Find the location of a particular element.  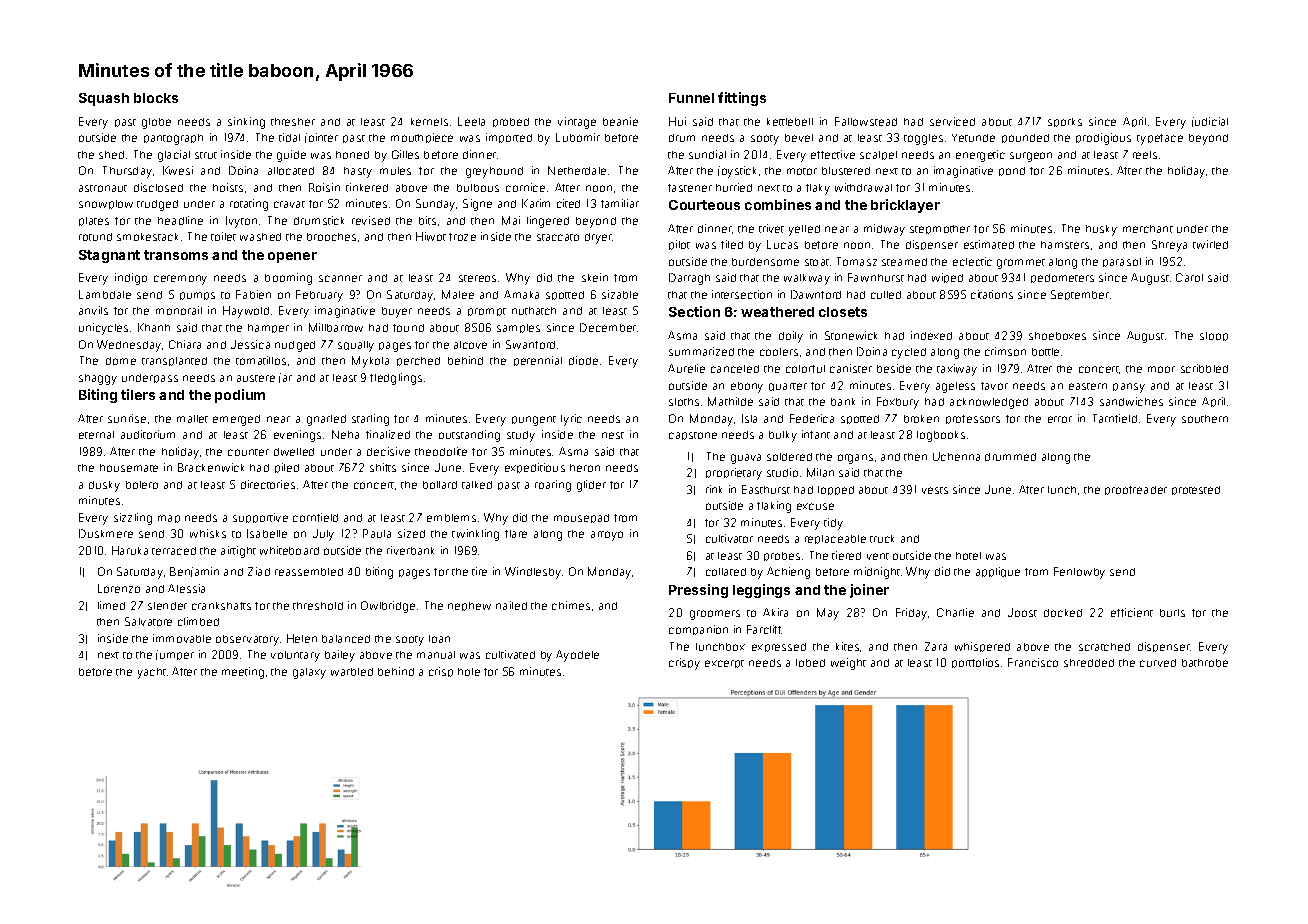

Squash is located at coordinates (104, 99).
